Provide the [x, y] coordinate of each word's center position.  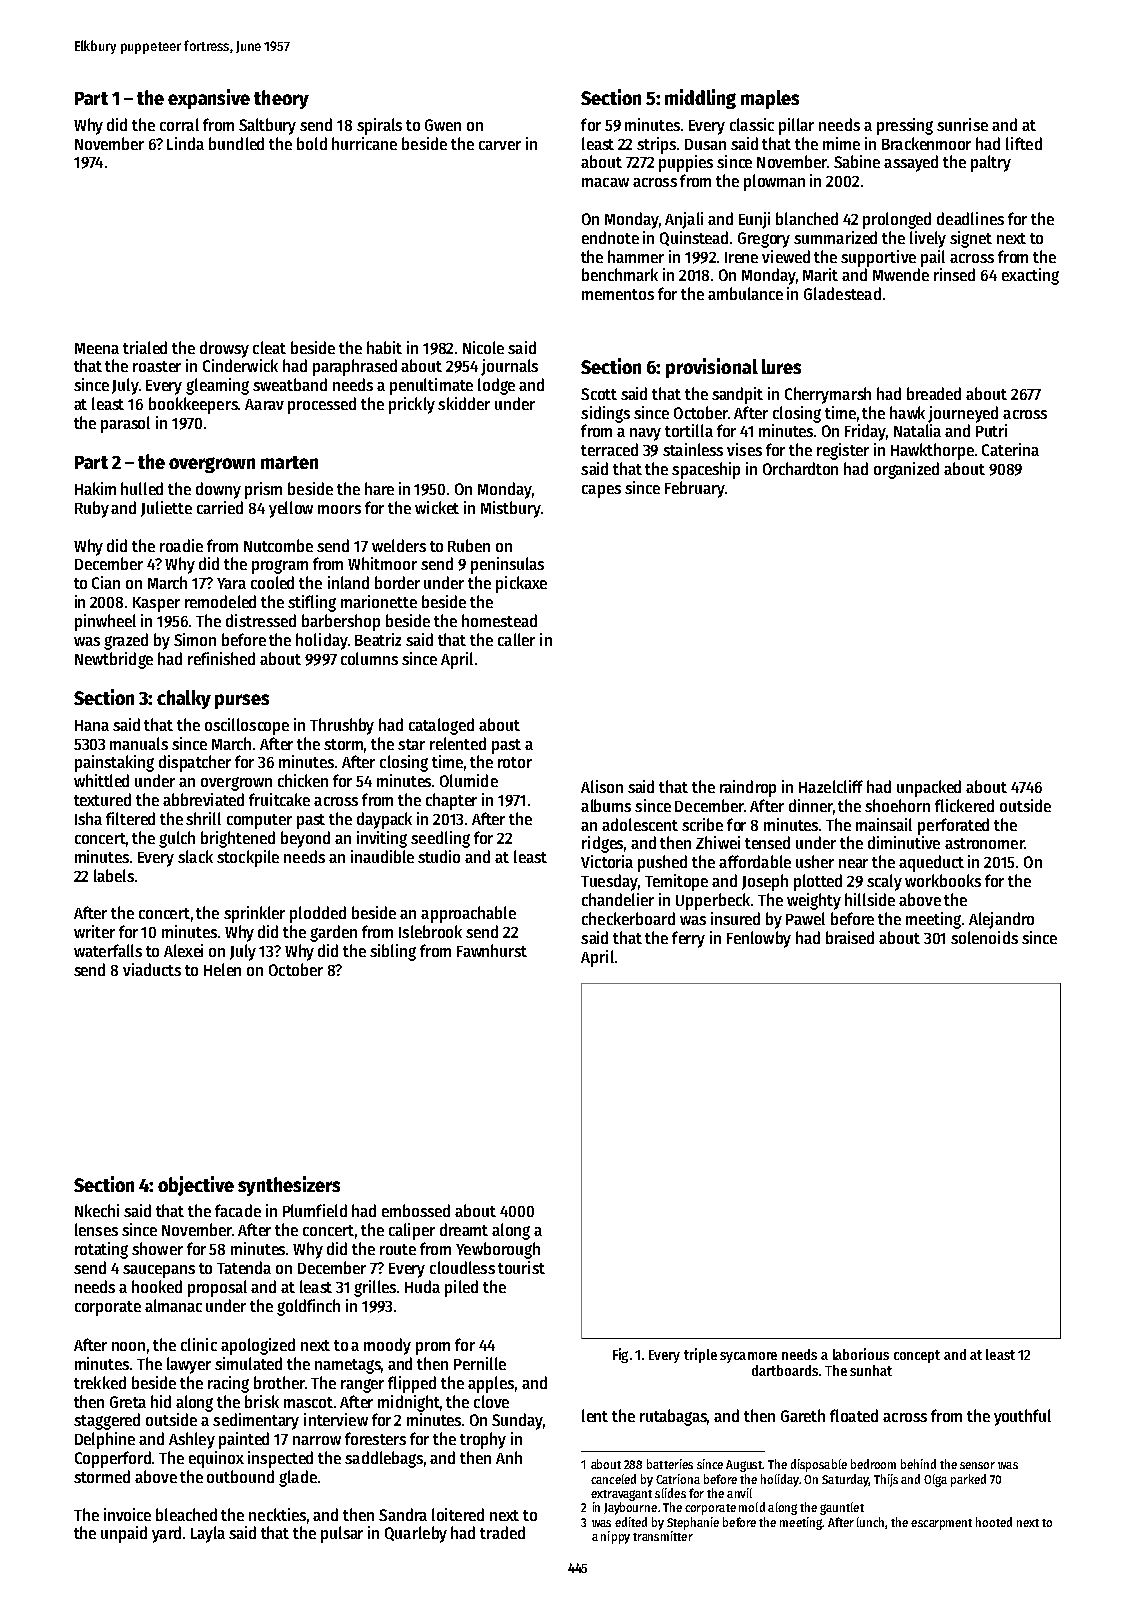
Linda [185, 143]
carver [500, 145]
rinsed [954, 274]
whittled [101, 780]
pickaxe [521, 584]
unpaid [124, 1534]
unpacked [929, 788]
